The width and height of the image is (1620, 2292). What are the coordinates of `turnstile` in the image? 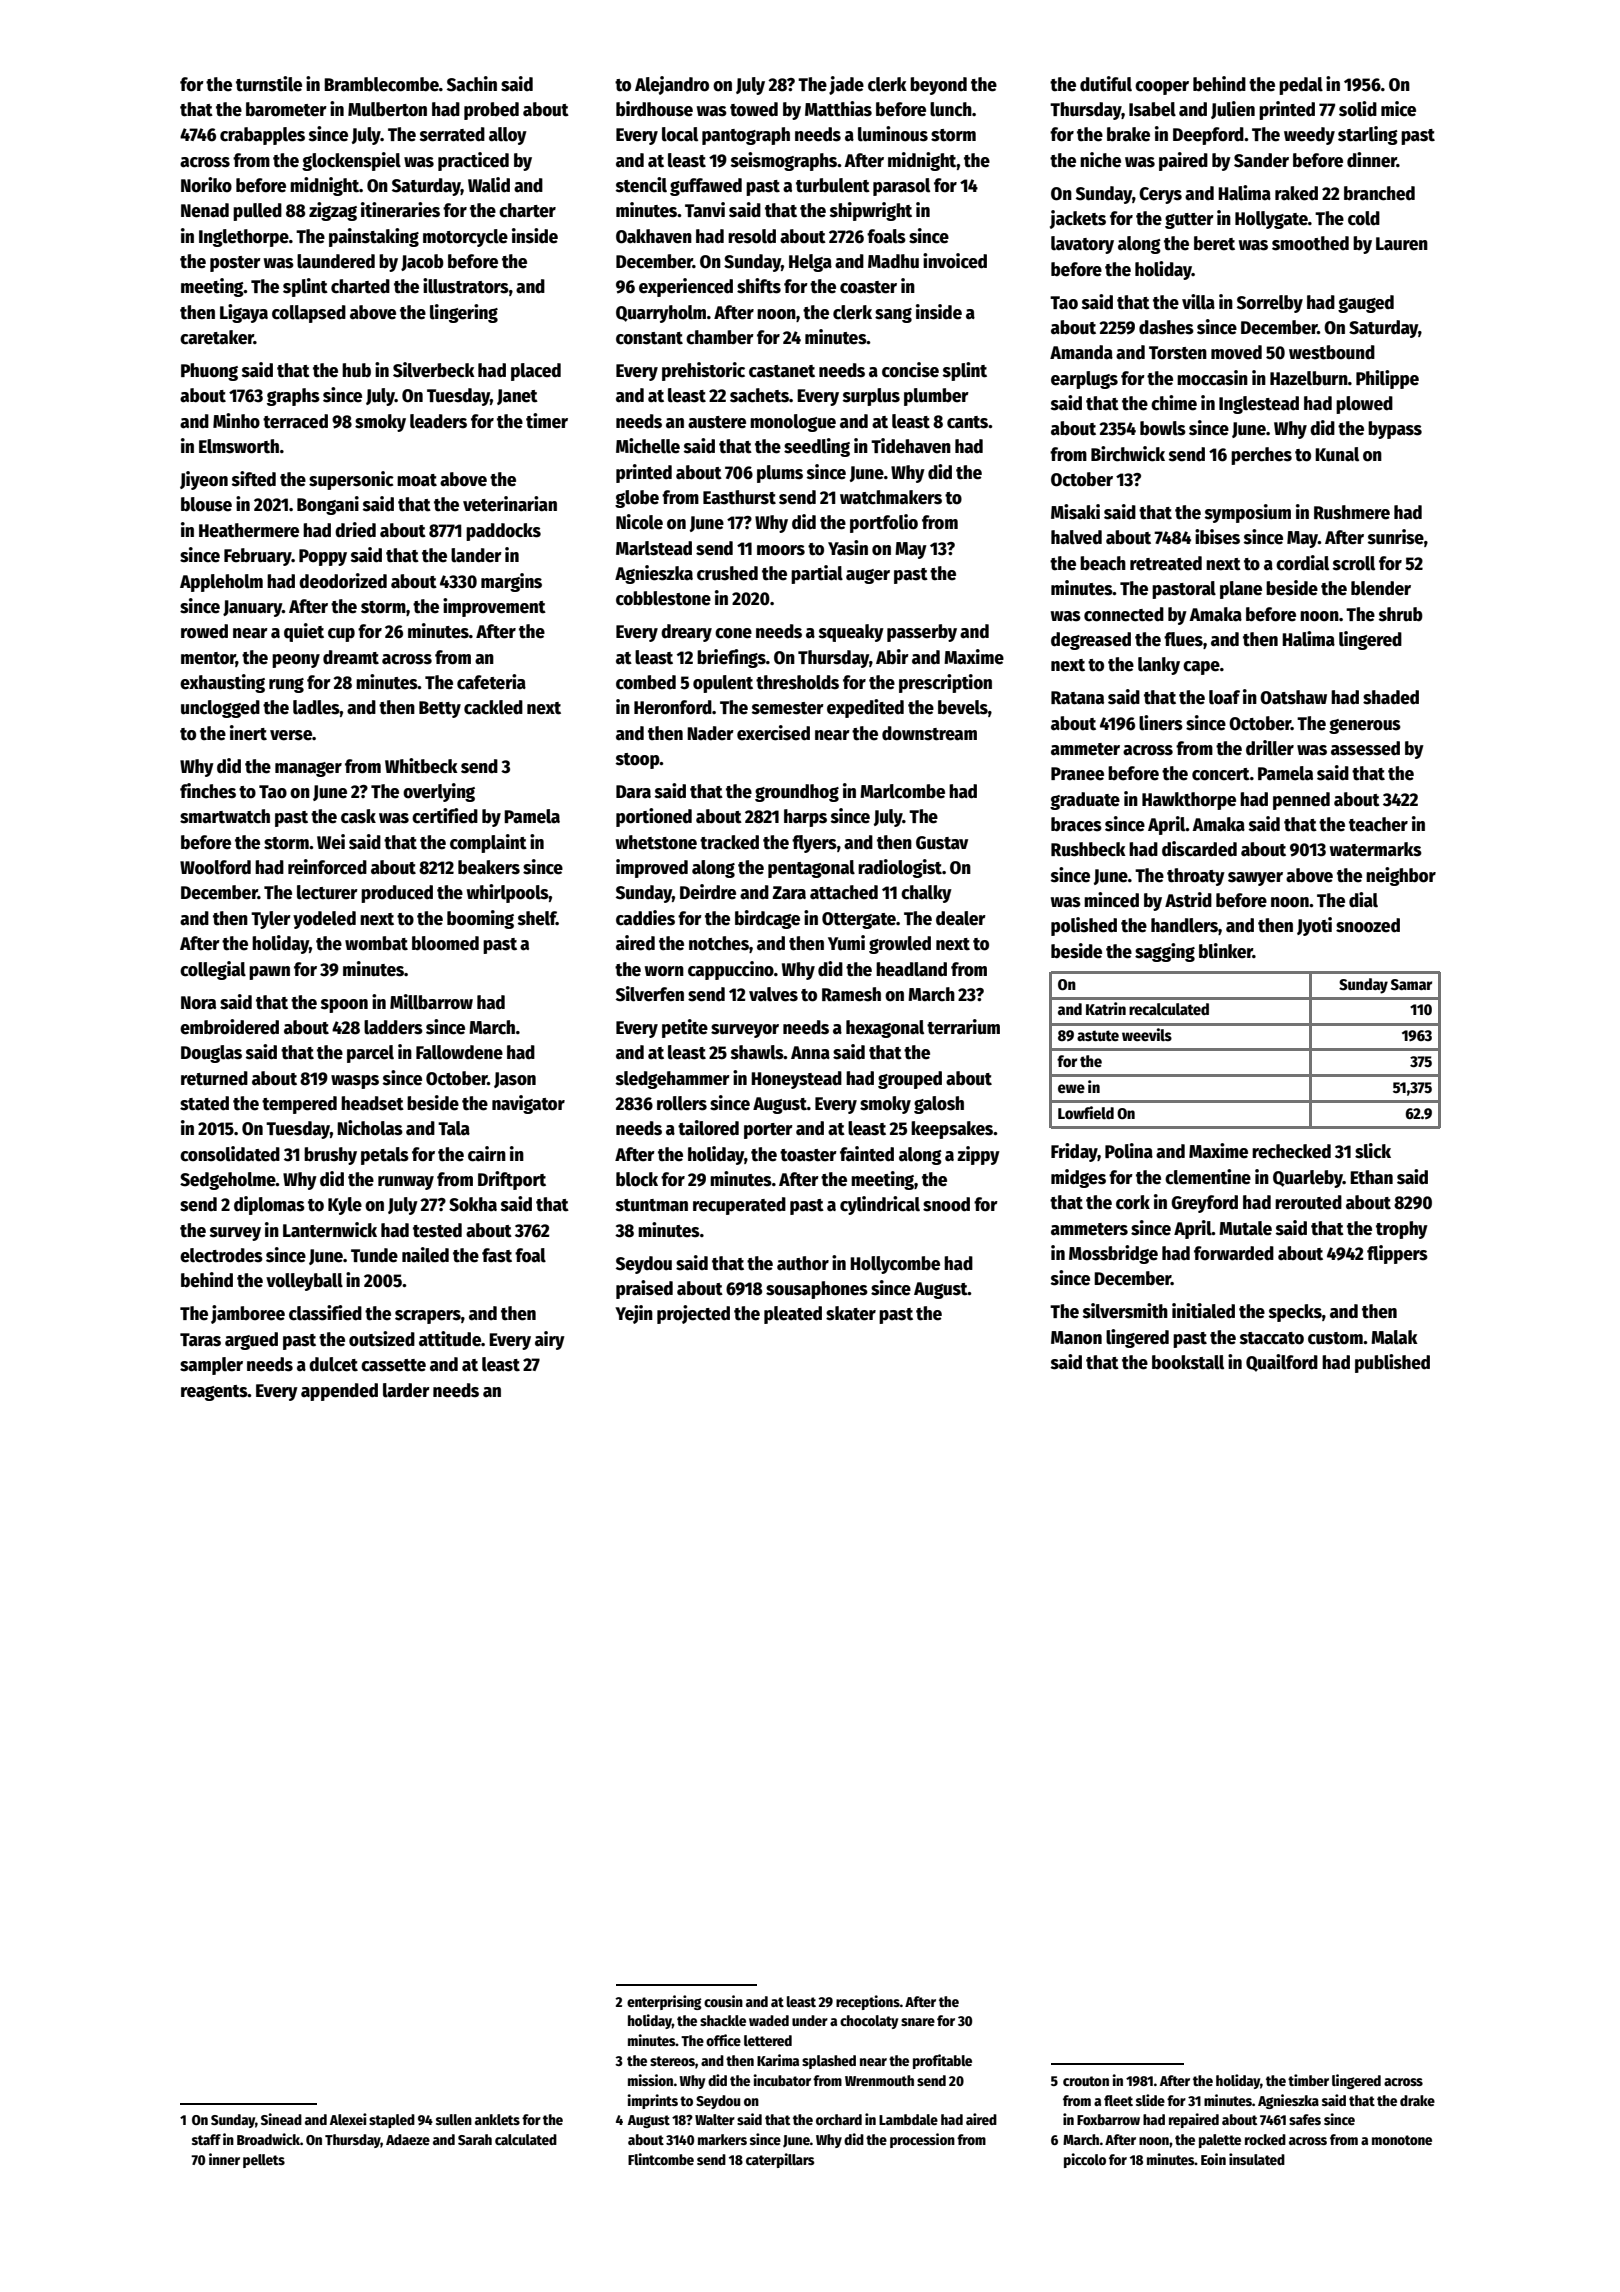 It's located at (269, 84).
